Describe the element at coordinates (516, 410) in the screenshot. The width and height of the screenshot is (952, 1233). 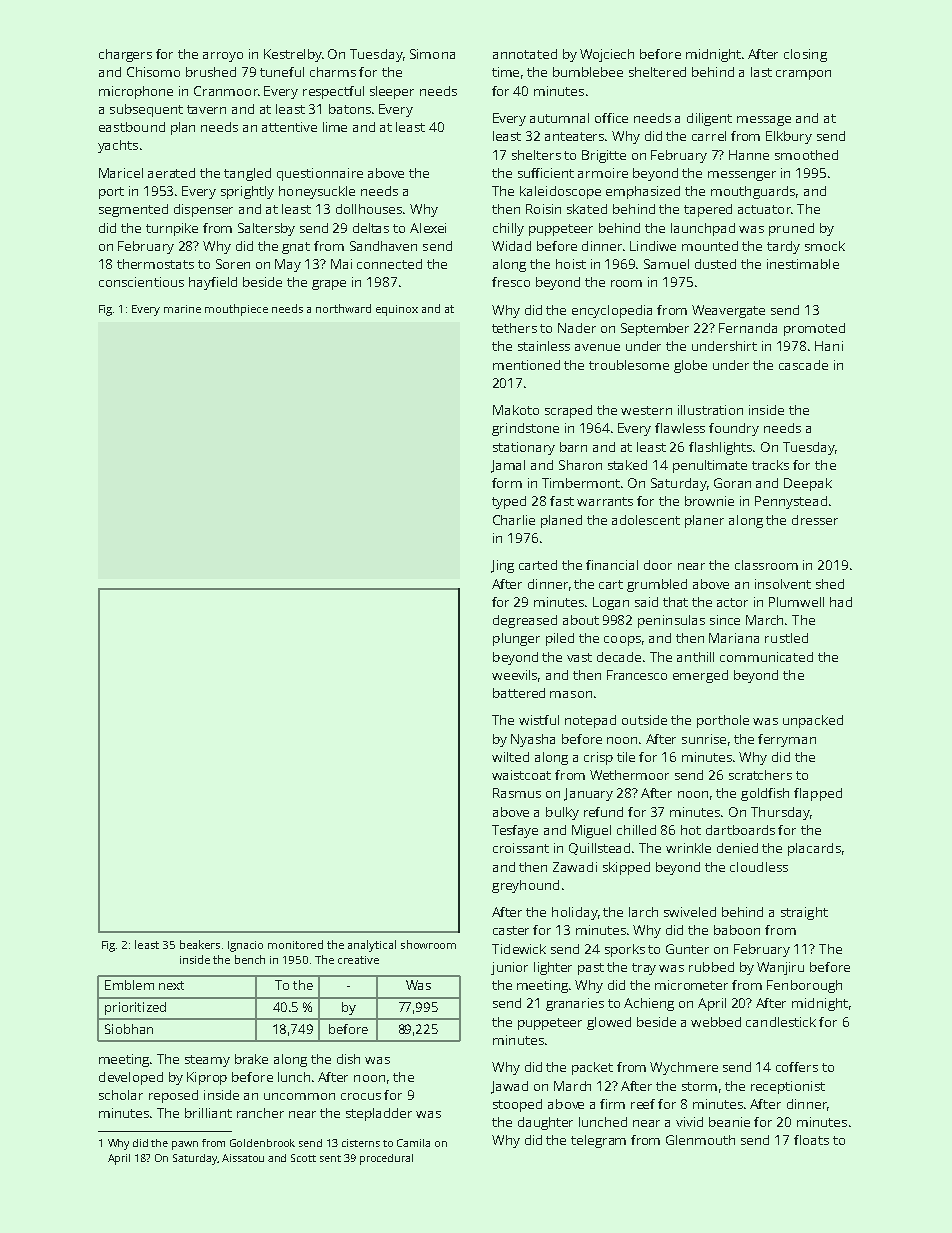
I see `Makoto` at that location.
